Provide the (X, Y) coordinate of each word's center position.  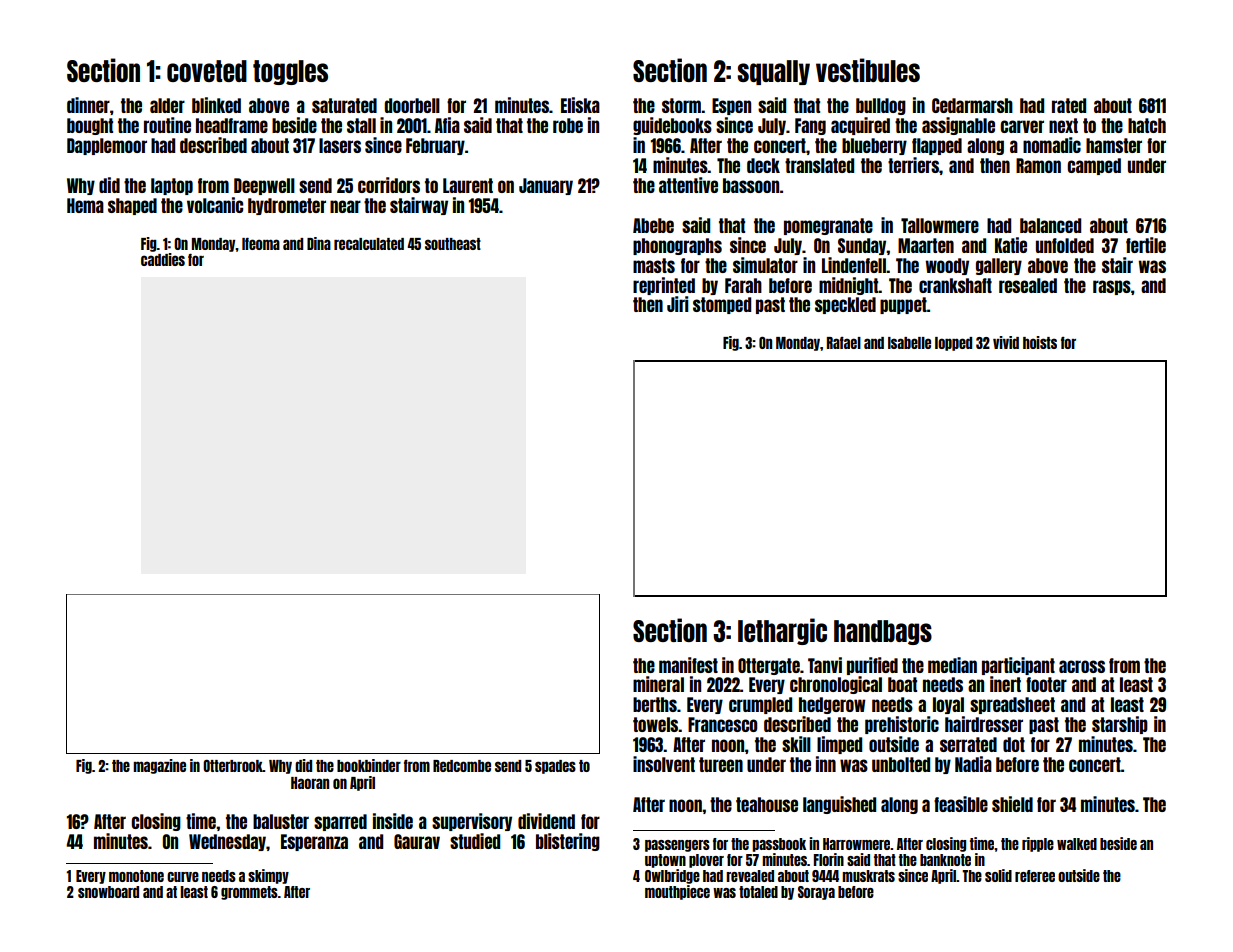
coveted (207, 71)
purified (872, 666)
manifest (688, 665)
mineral (658, 684)
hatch (1147, 125)
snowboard (108, 892)
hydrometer (287, 206)
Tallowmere (940, 225)
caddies (163, 259)
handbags (883, 632)
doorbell (412, 105)
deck (763, 165)
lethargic (782, 631)
